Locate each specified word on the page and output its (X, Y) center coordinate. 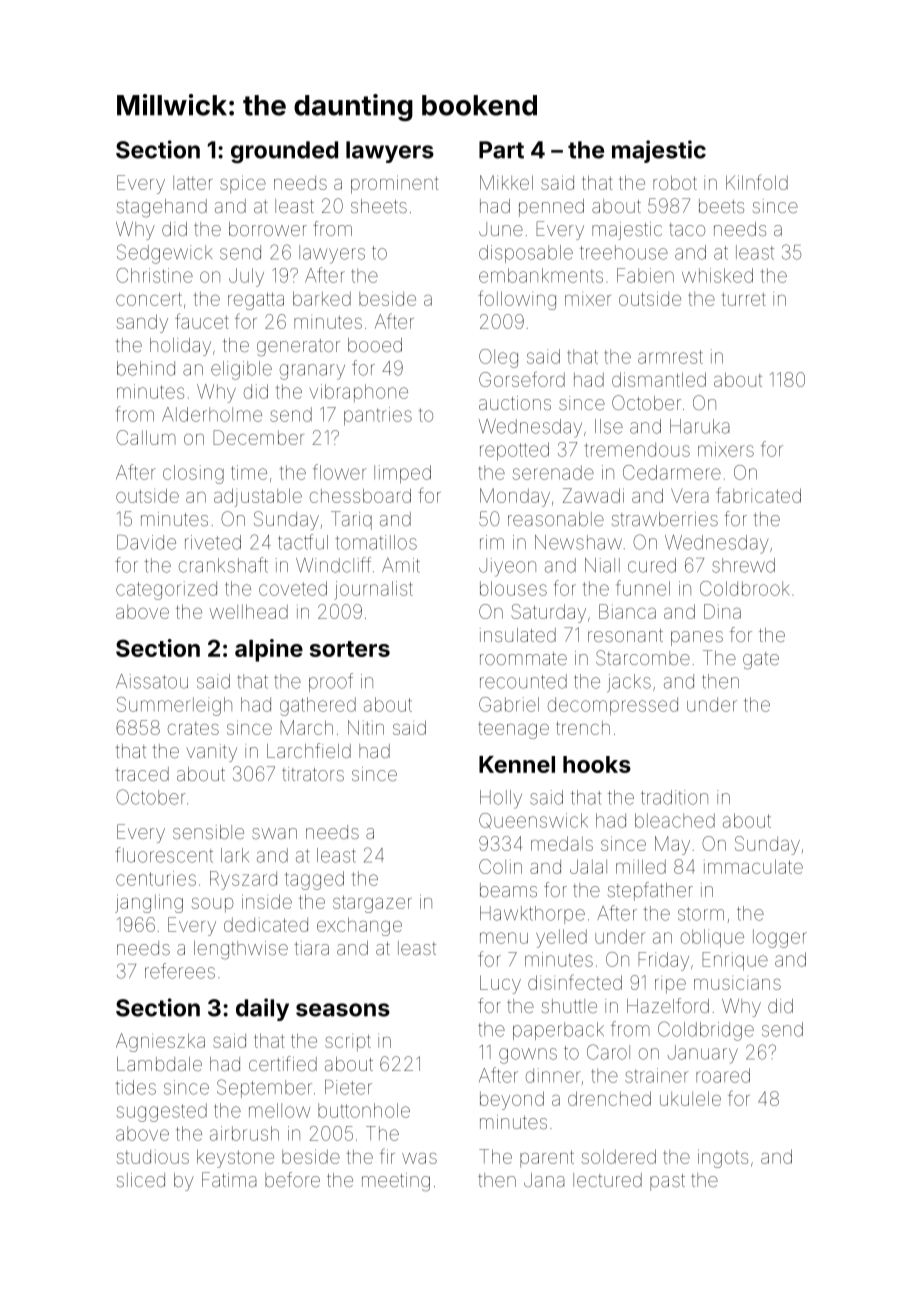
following (517, 300)
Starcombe (643, 657)
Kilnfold (757, 182)
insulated (518, 635)
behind (146, 368)
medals (562, 843)
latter (192, 183)
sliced (141, 1180)
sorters (350, 649)
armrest (670, 357)
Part (501, 150)
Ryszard (243, 880)
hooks (597, 764)
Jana (544, 1180)
